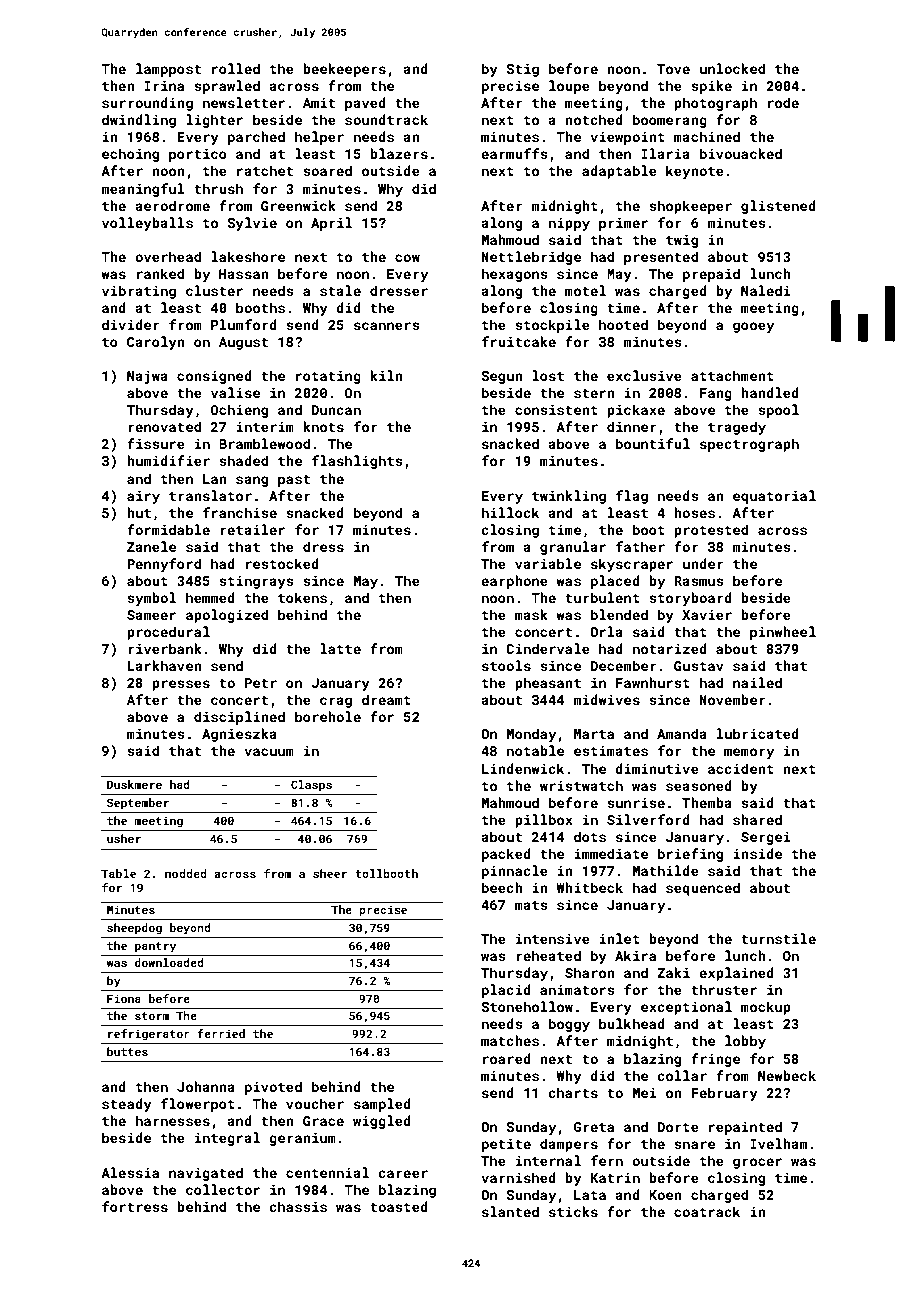  Describe the element at coordinates (502, 887) in the screenshot. I see `beech` at that location.
